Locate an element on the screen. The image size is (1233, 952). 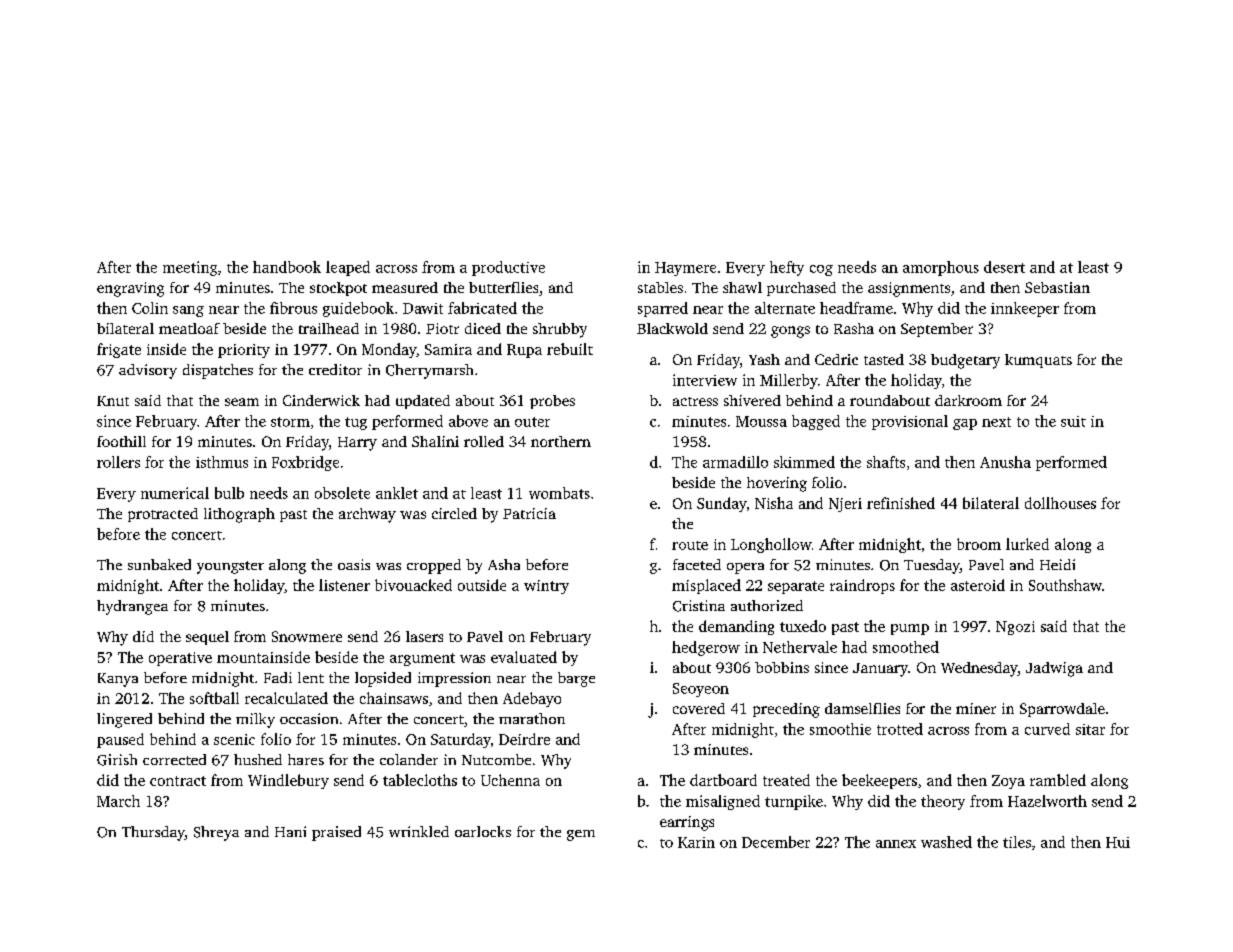
covered is located at coordinates (699, 708).
